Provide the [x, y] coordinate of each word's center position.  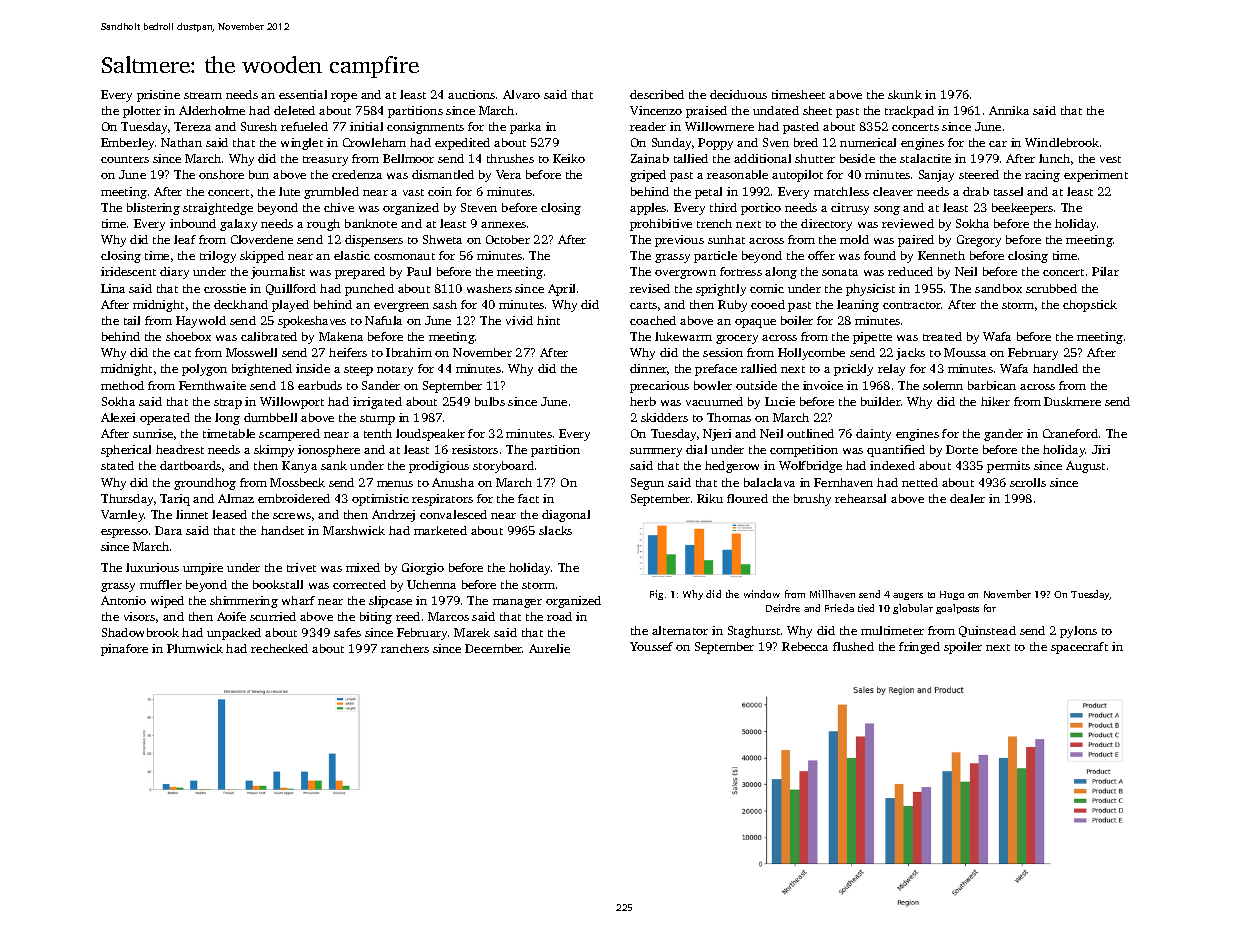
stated [117, 465]
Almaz [236, 498]
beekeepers [1022, 209]
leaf [185, 239]
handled [1055, 368]
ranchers [405, 648]
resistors [475, 449]
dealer [967, 498]
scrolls [1028, 482]
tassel [1008, 191]
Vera [508, 174]
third [723, 207]
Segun [647, 484]
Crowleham [374, 142]
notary [395, 371]
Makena [341, 336]
